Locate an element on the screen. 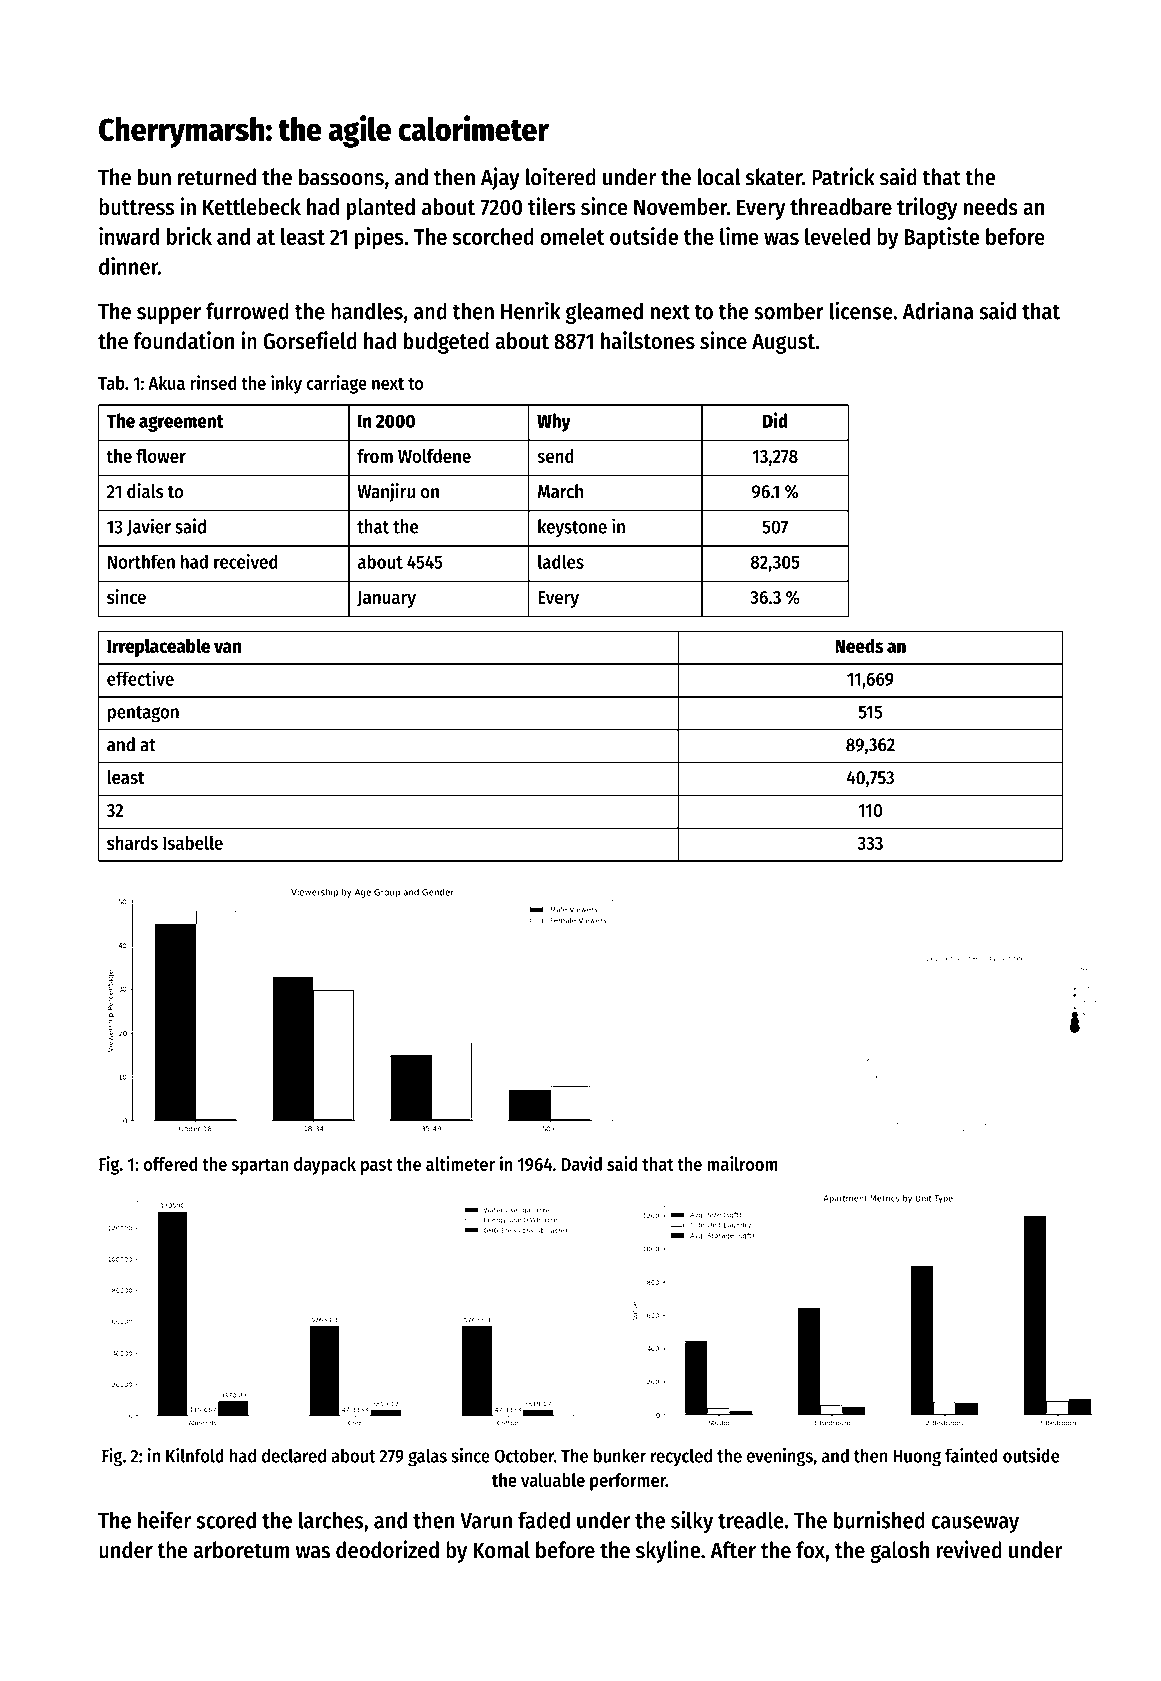  arboretum is located at coordinates (241, 1550).
